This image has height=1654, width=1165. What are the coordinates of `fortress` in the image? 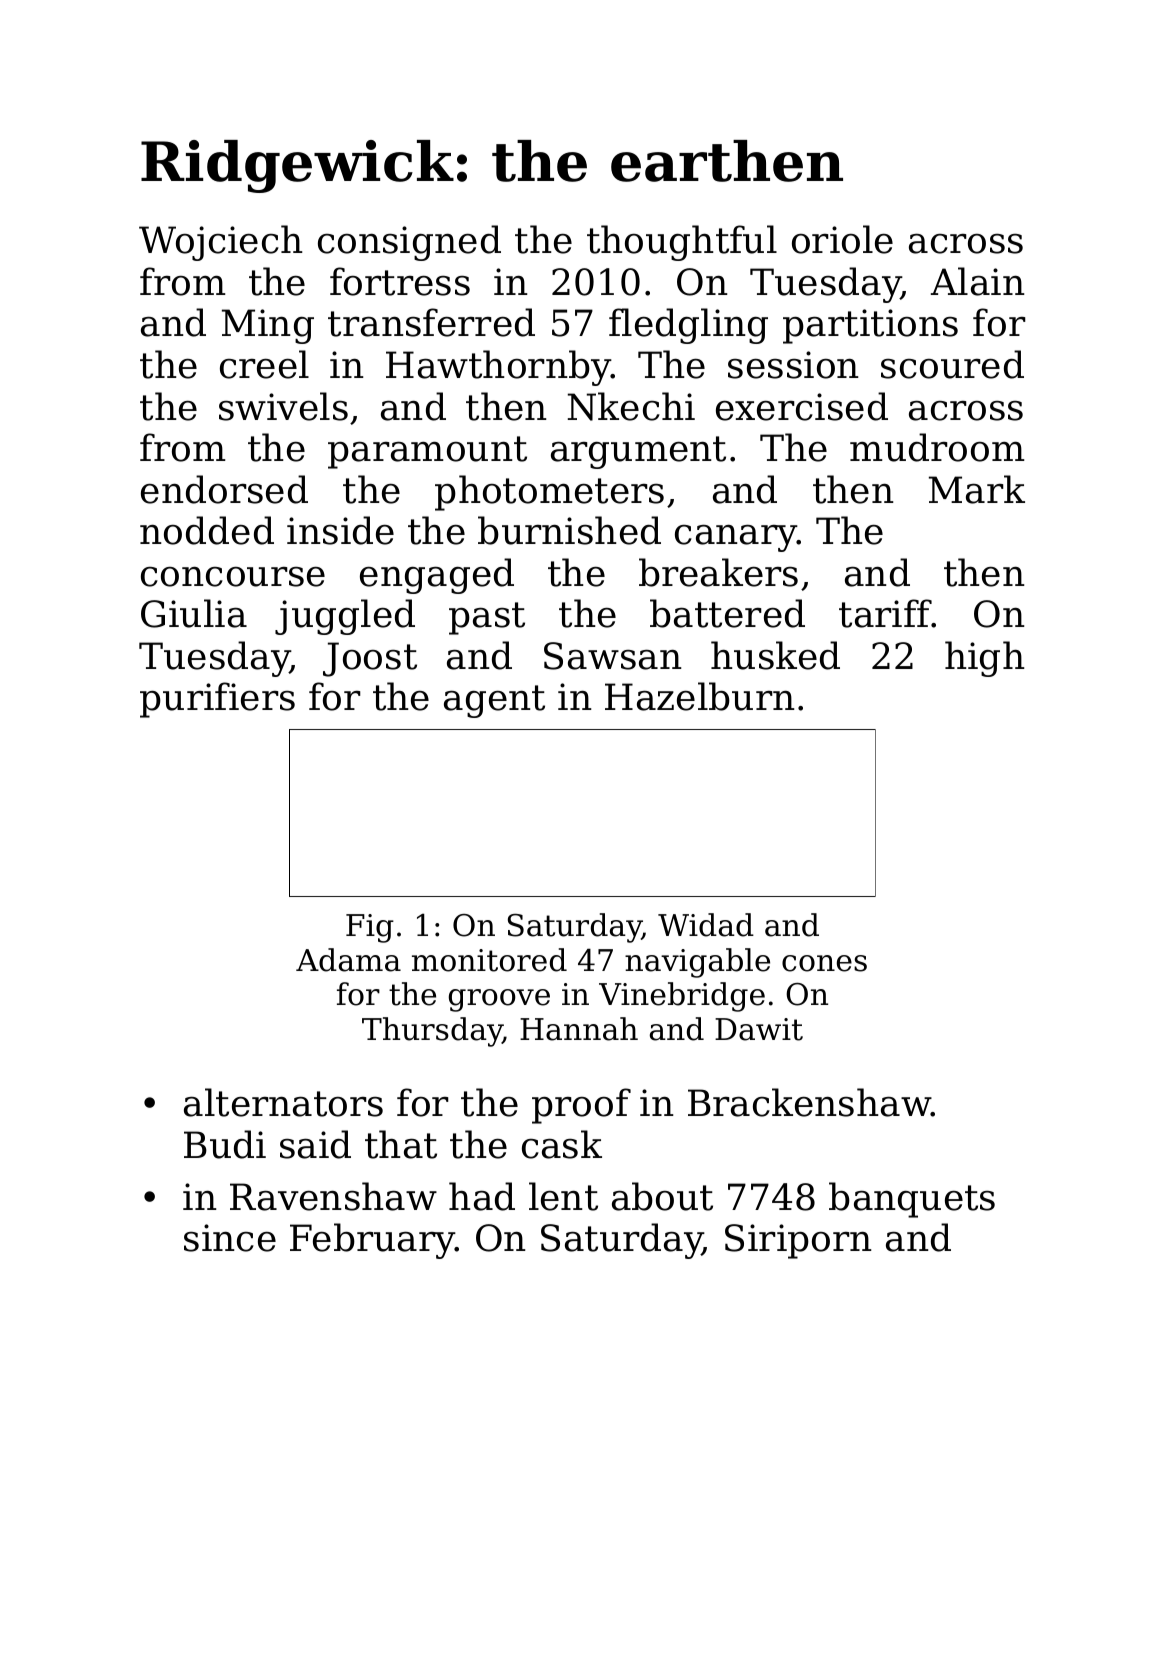 It's located at (400, 281).
